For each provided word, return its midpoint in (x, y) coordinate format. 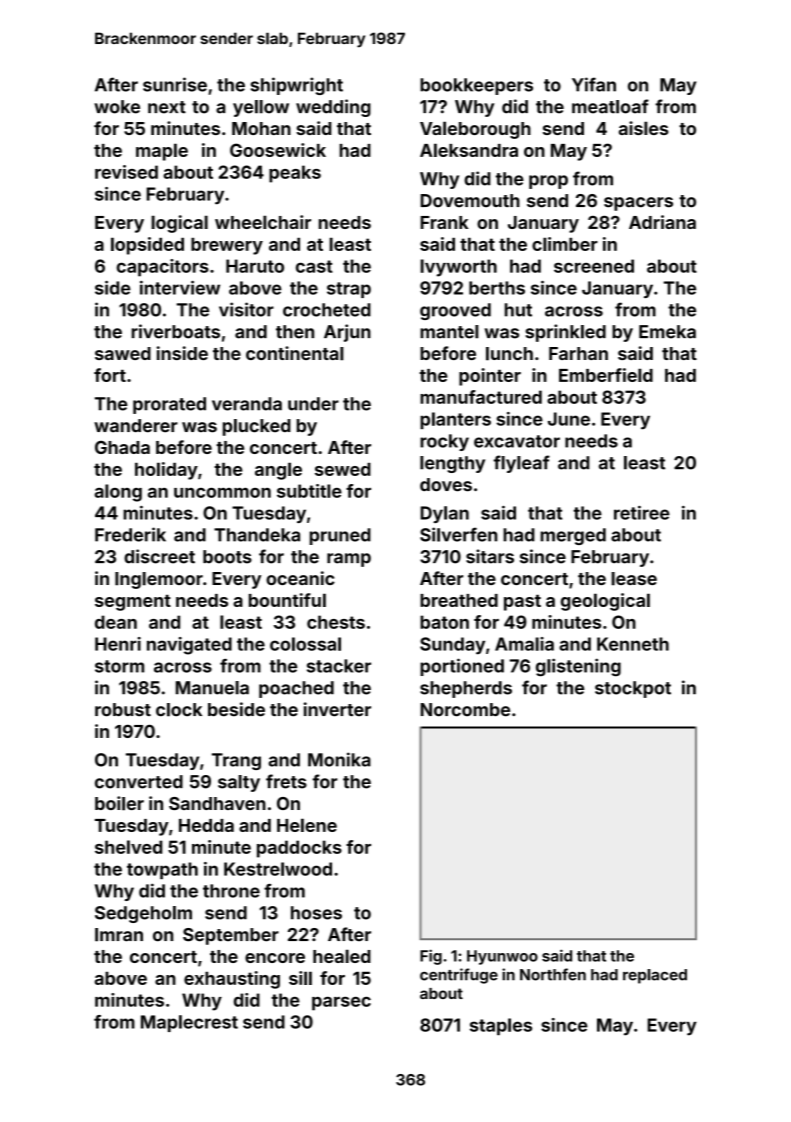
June (569, 419)
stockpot (633, 689)
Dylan (444, 514)
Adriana (662, 222)
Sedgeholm (143, 914)
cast (314, 266)
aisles (643, 128)
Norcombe (465, 710)
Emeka (667, 332)
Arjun (347, 333)
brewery (227, 246)
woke (117, 107)
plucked (257, 427)
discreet (159, 556)
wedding (333, 108)
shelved (128, 847)
